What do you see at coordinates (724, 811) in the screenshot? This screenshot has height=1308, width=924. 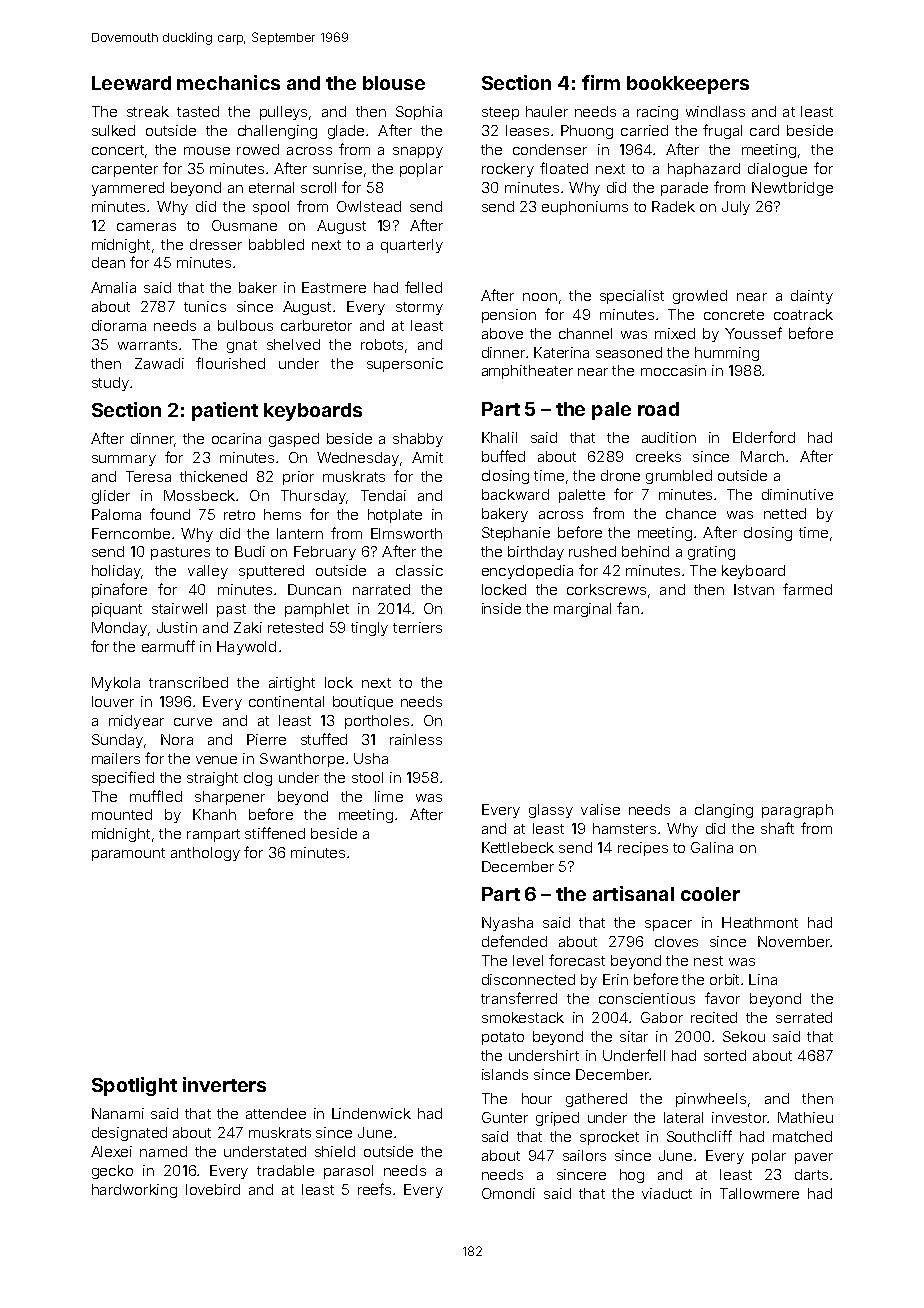 I see `clanging` at bounding box center [724, 811].
